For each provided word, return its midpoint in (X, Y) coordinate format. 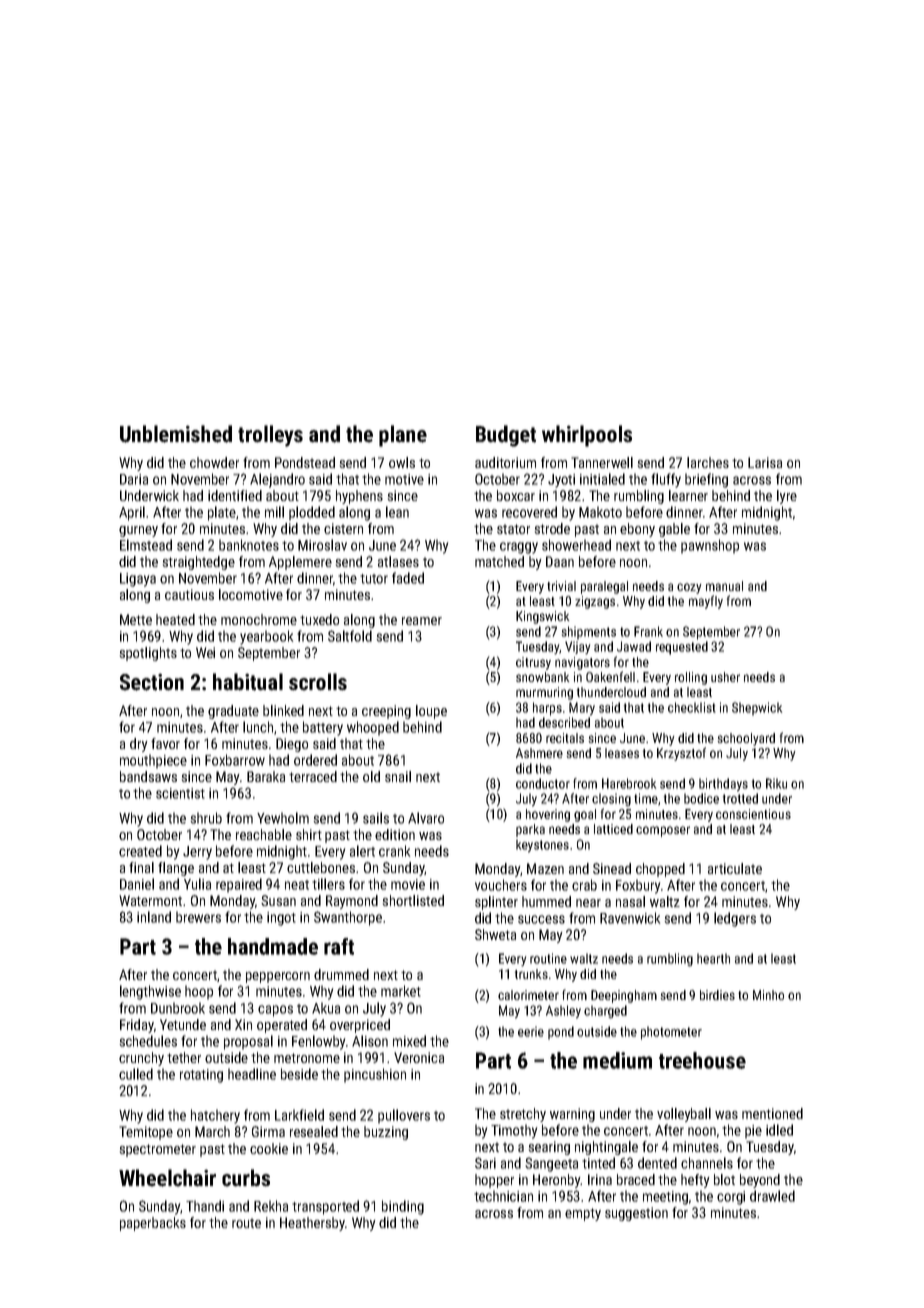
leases (622, 753)
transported (325, 1207)
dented (657, 1163)
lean (397, 512)
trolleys (270, 436)
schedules (148, 1041)
